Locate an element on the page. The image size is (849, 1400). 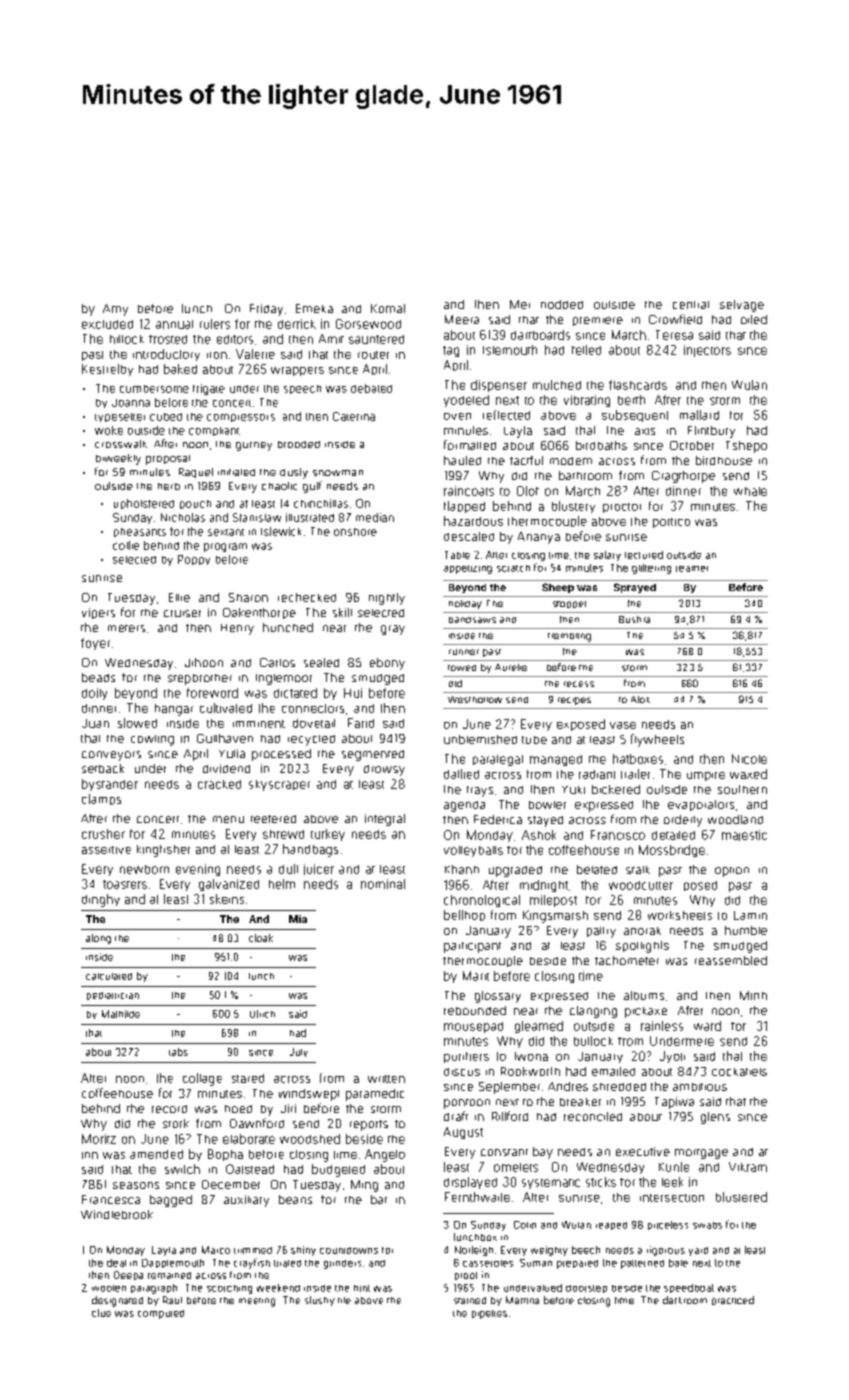
bystander is located at coordinates (110, 785).
